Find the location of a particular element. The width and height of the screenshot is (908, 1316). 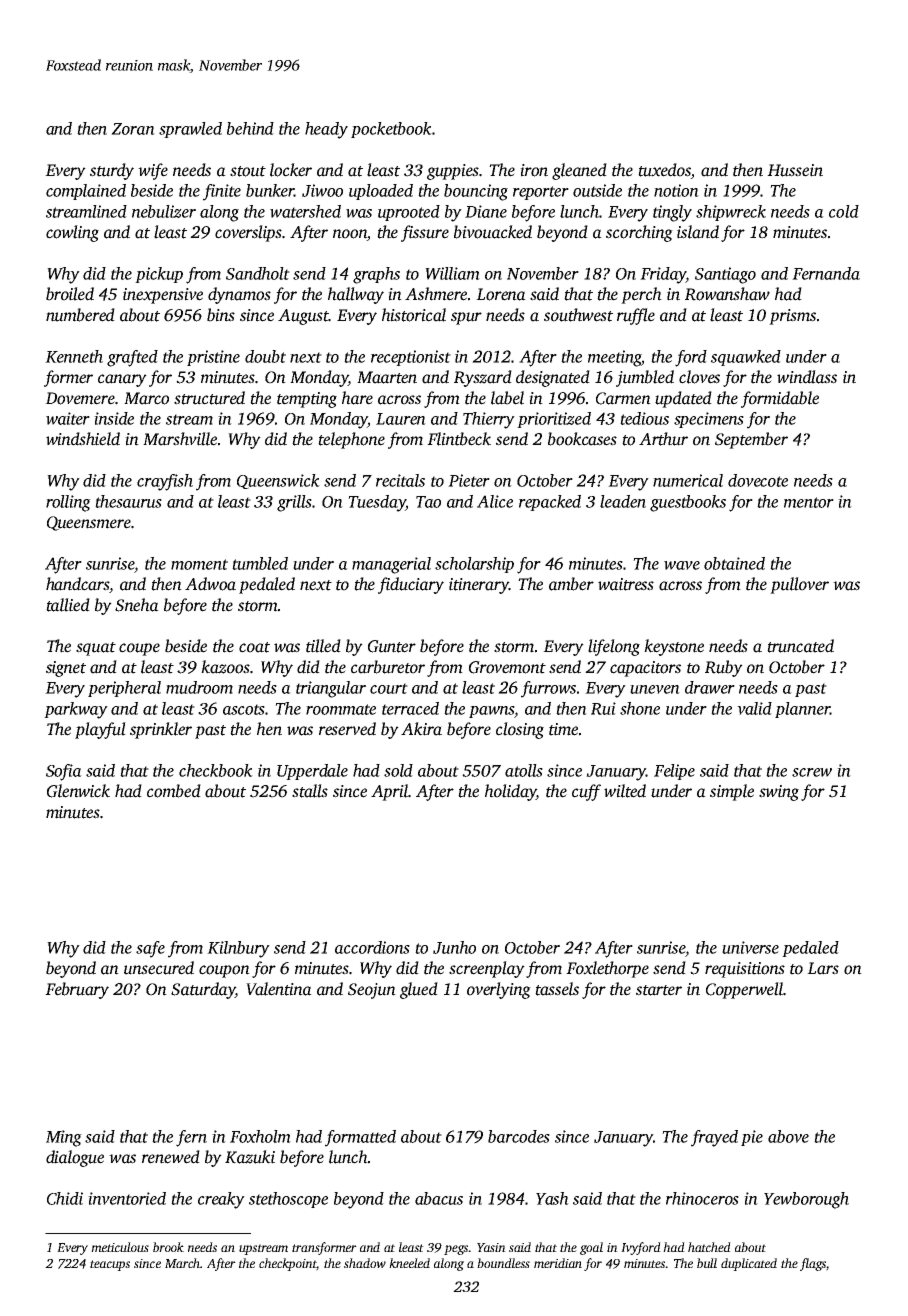

pocketbook is located at coordinates (391, 130).
